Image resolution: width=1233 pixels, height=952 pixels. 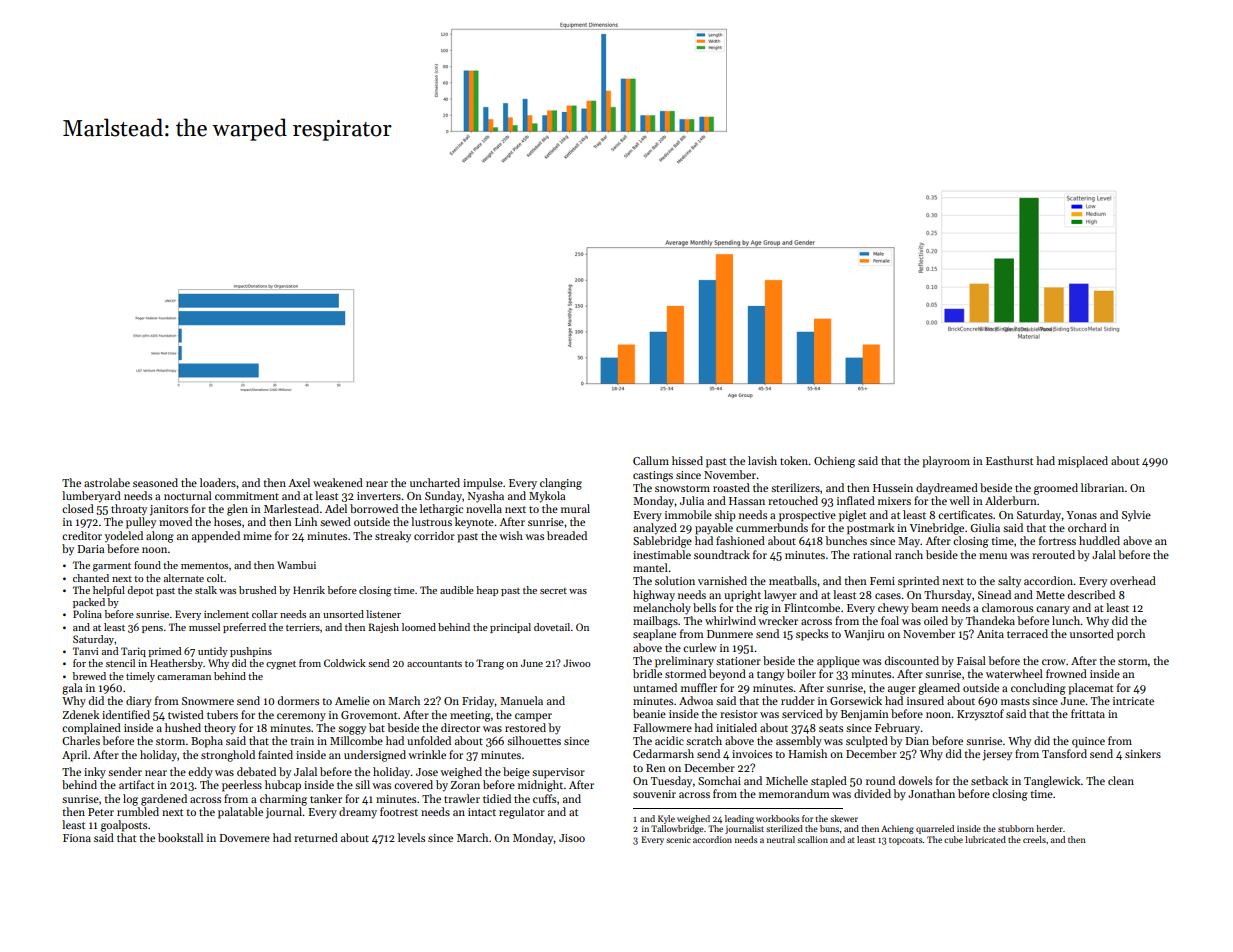 What do you see at coordinates (739, 819) in the document?
I see `leading` at bounding box center [739, 819].
